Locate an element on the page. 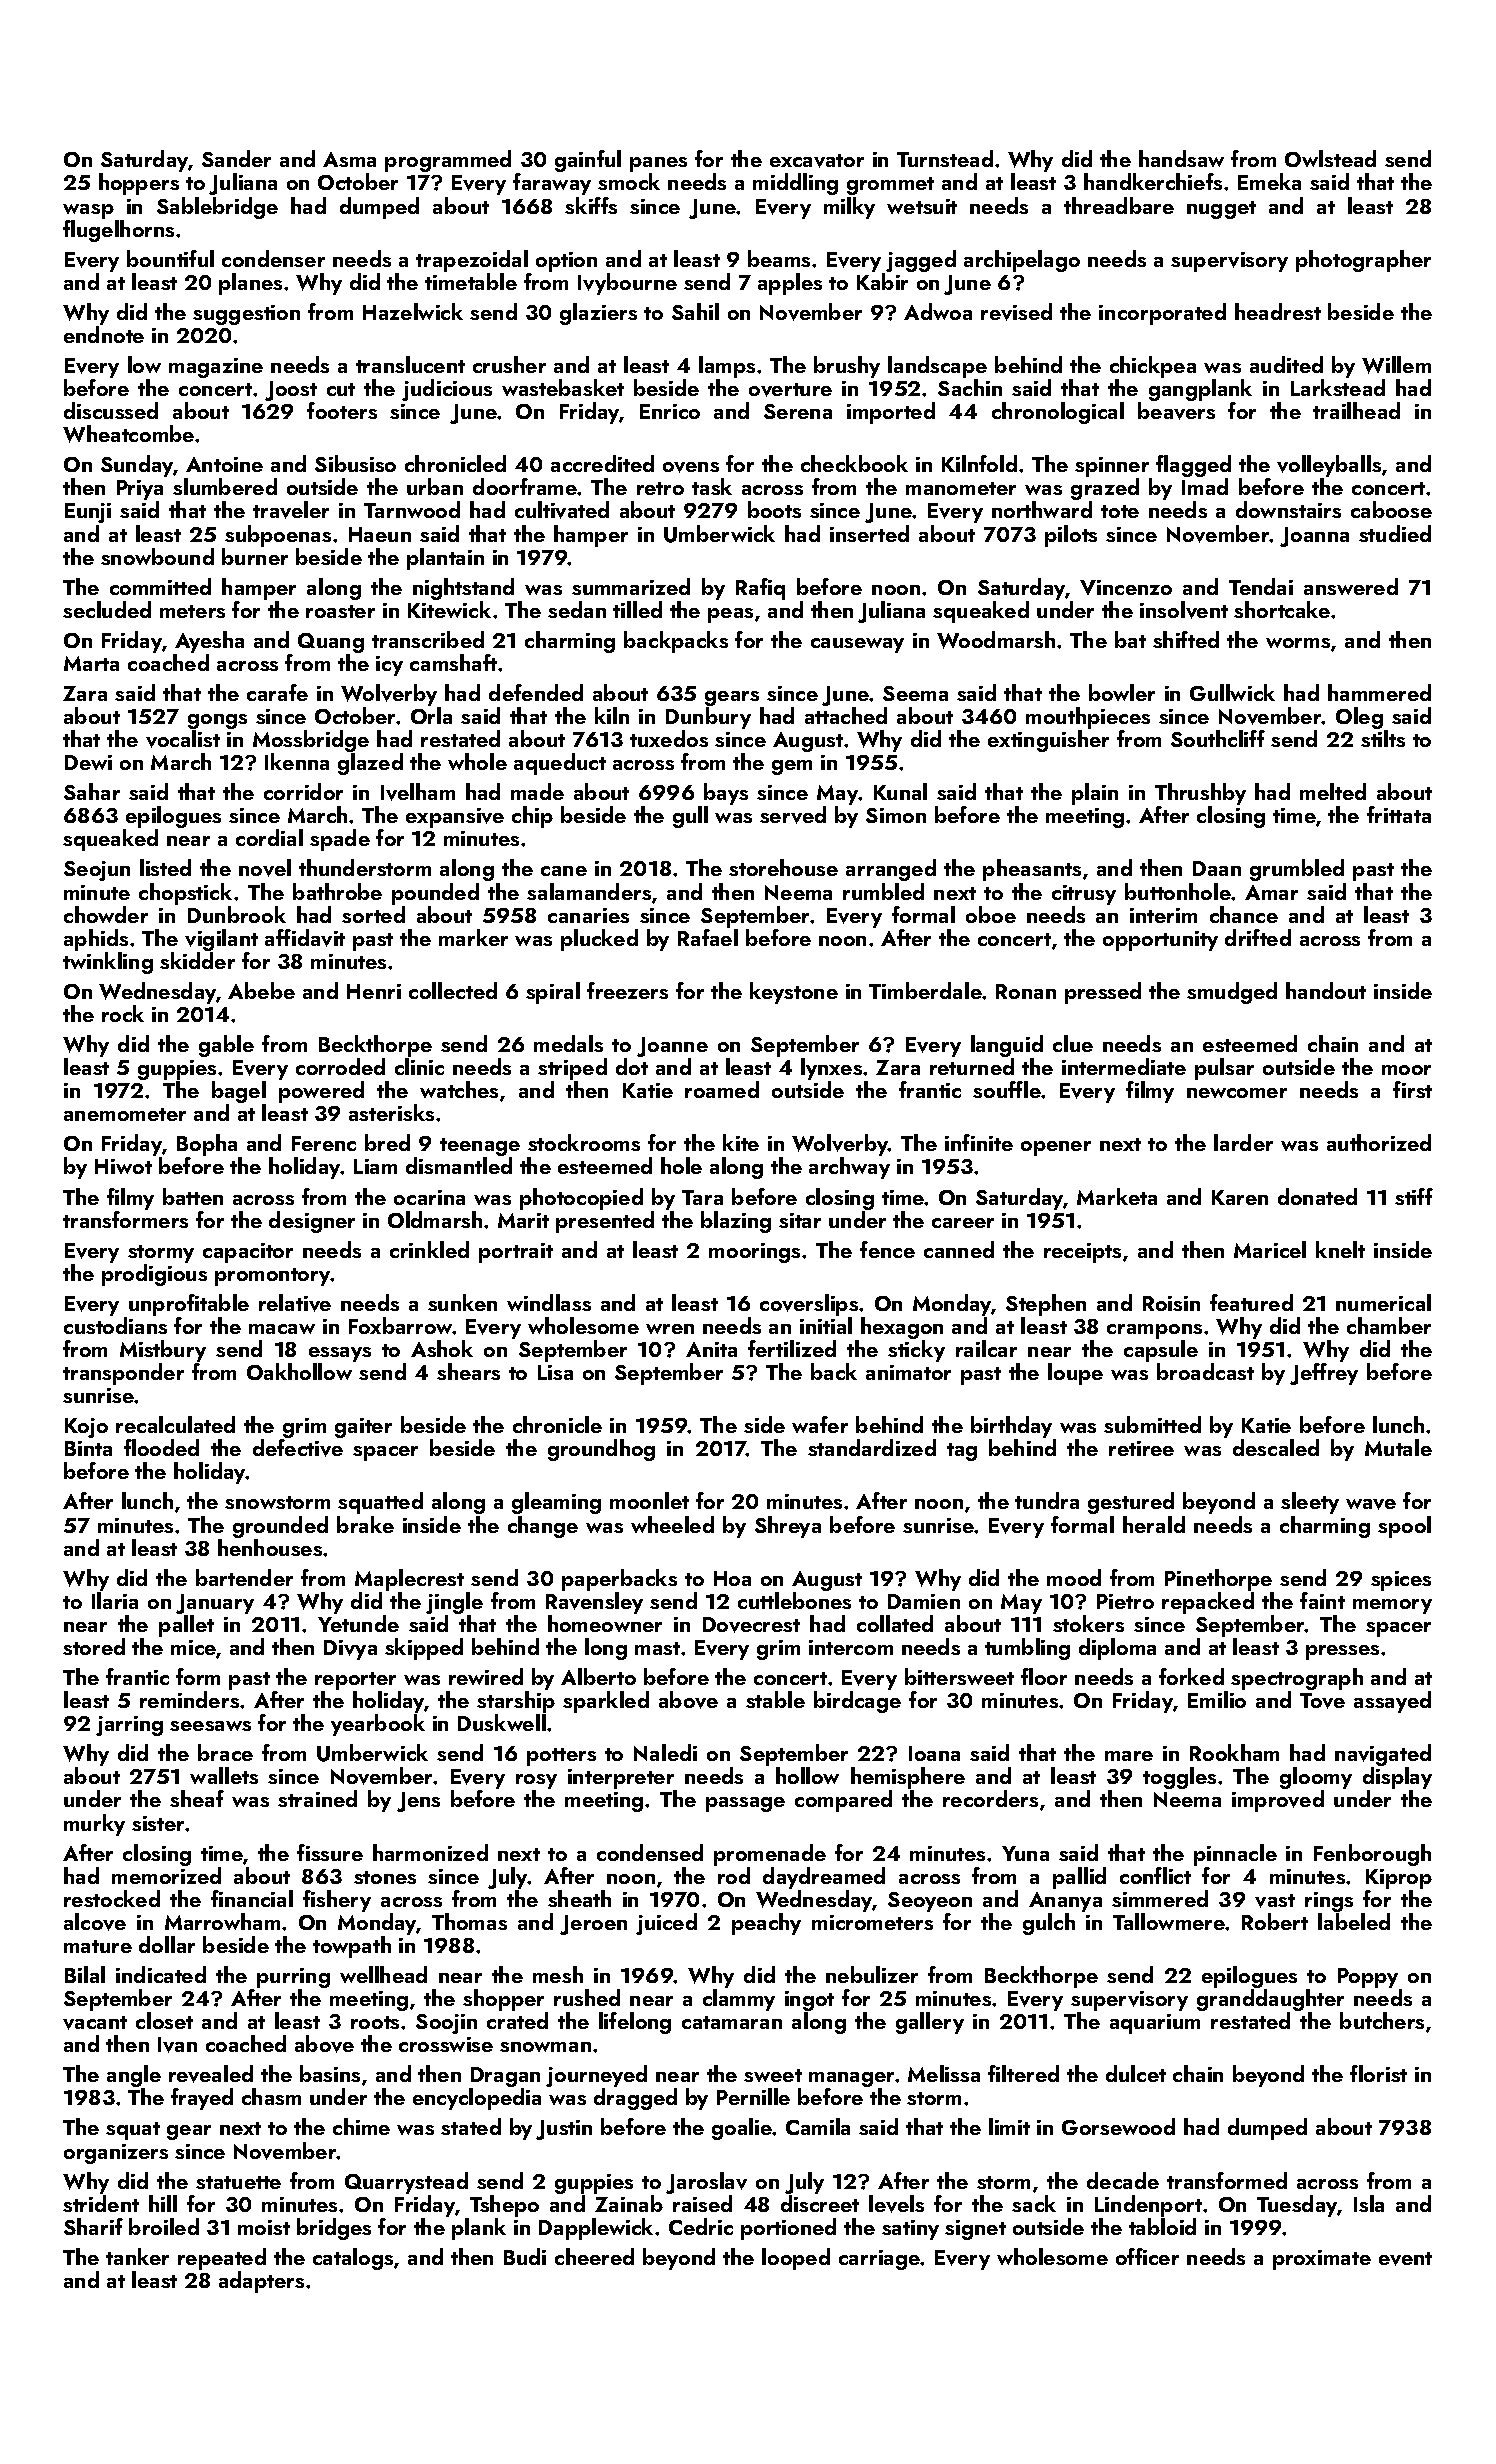 This page has height=2464, width=1496. clinic is located at coordinates (419, 1066).
